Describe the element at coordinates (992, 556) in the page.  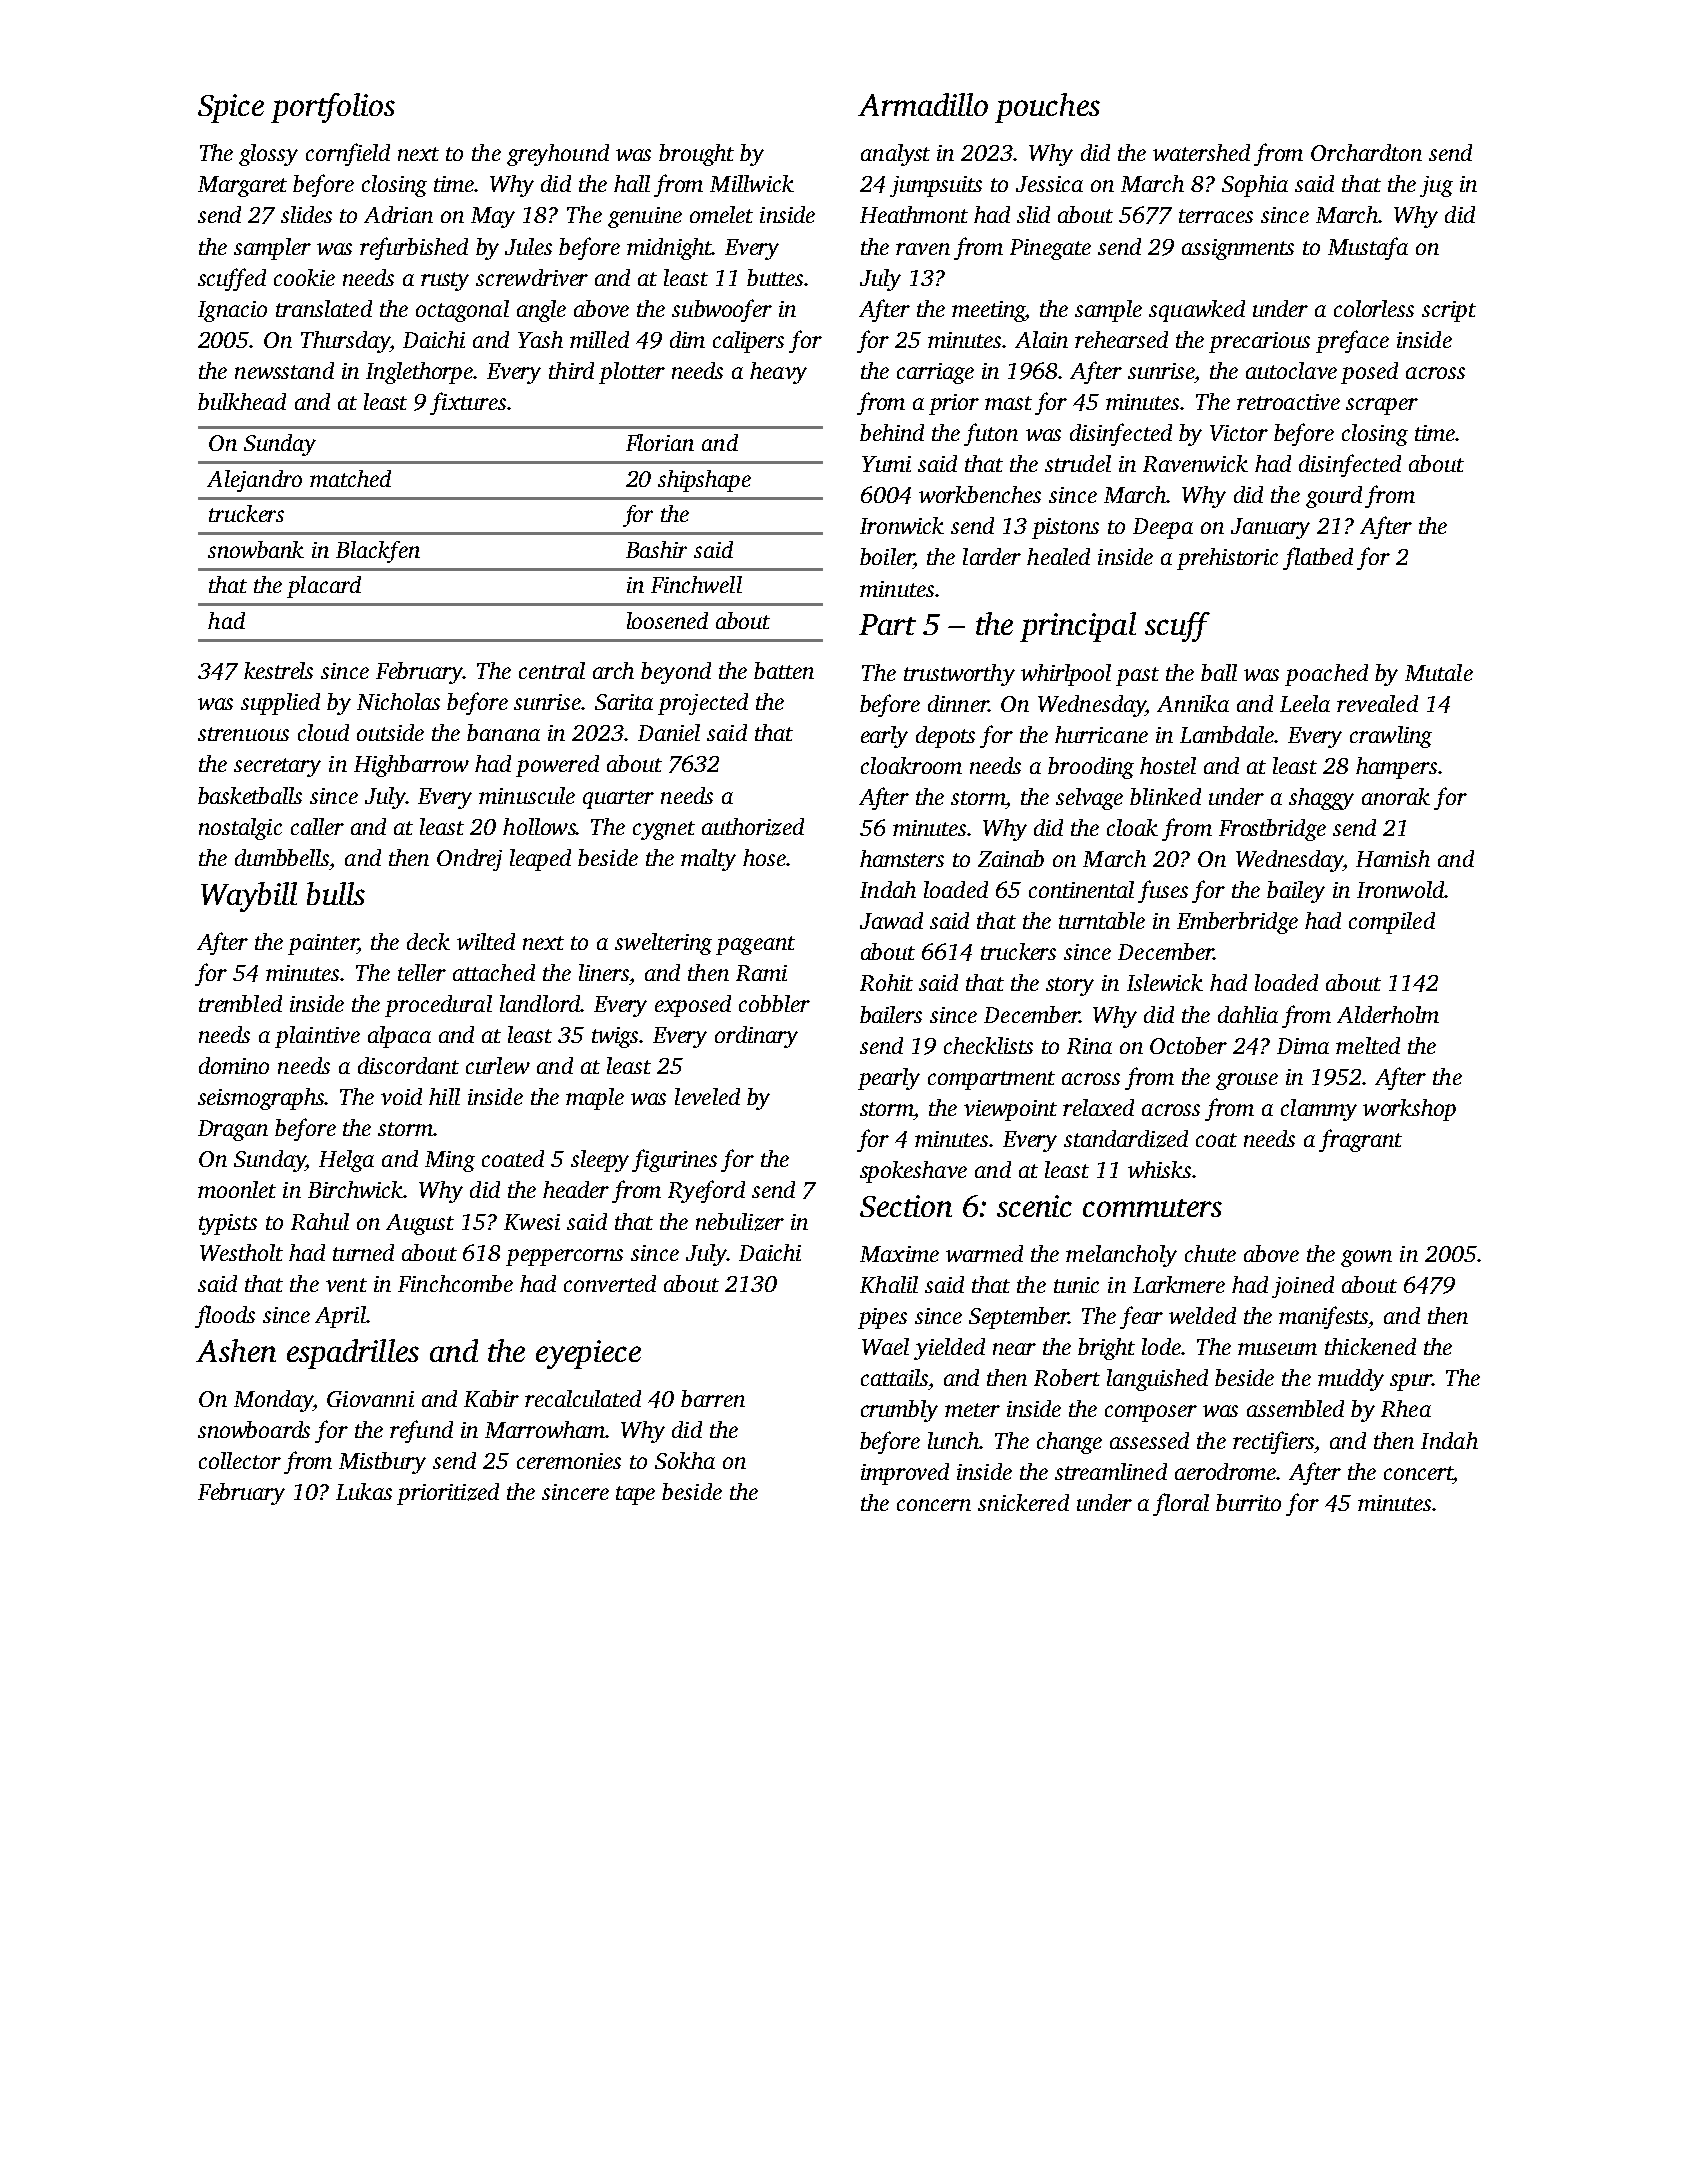
I see `larder` at that location.
